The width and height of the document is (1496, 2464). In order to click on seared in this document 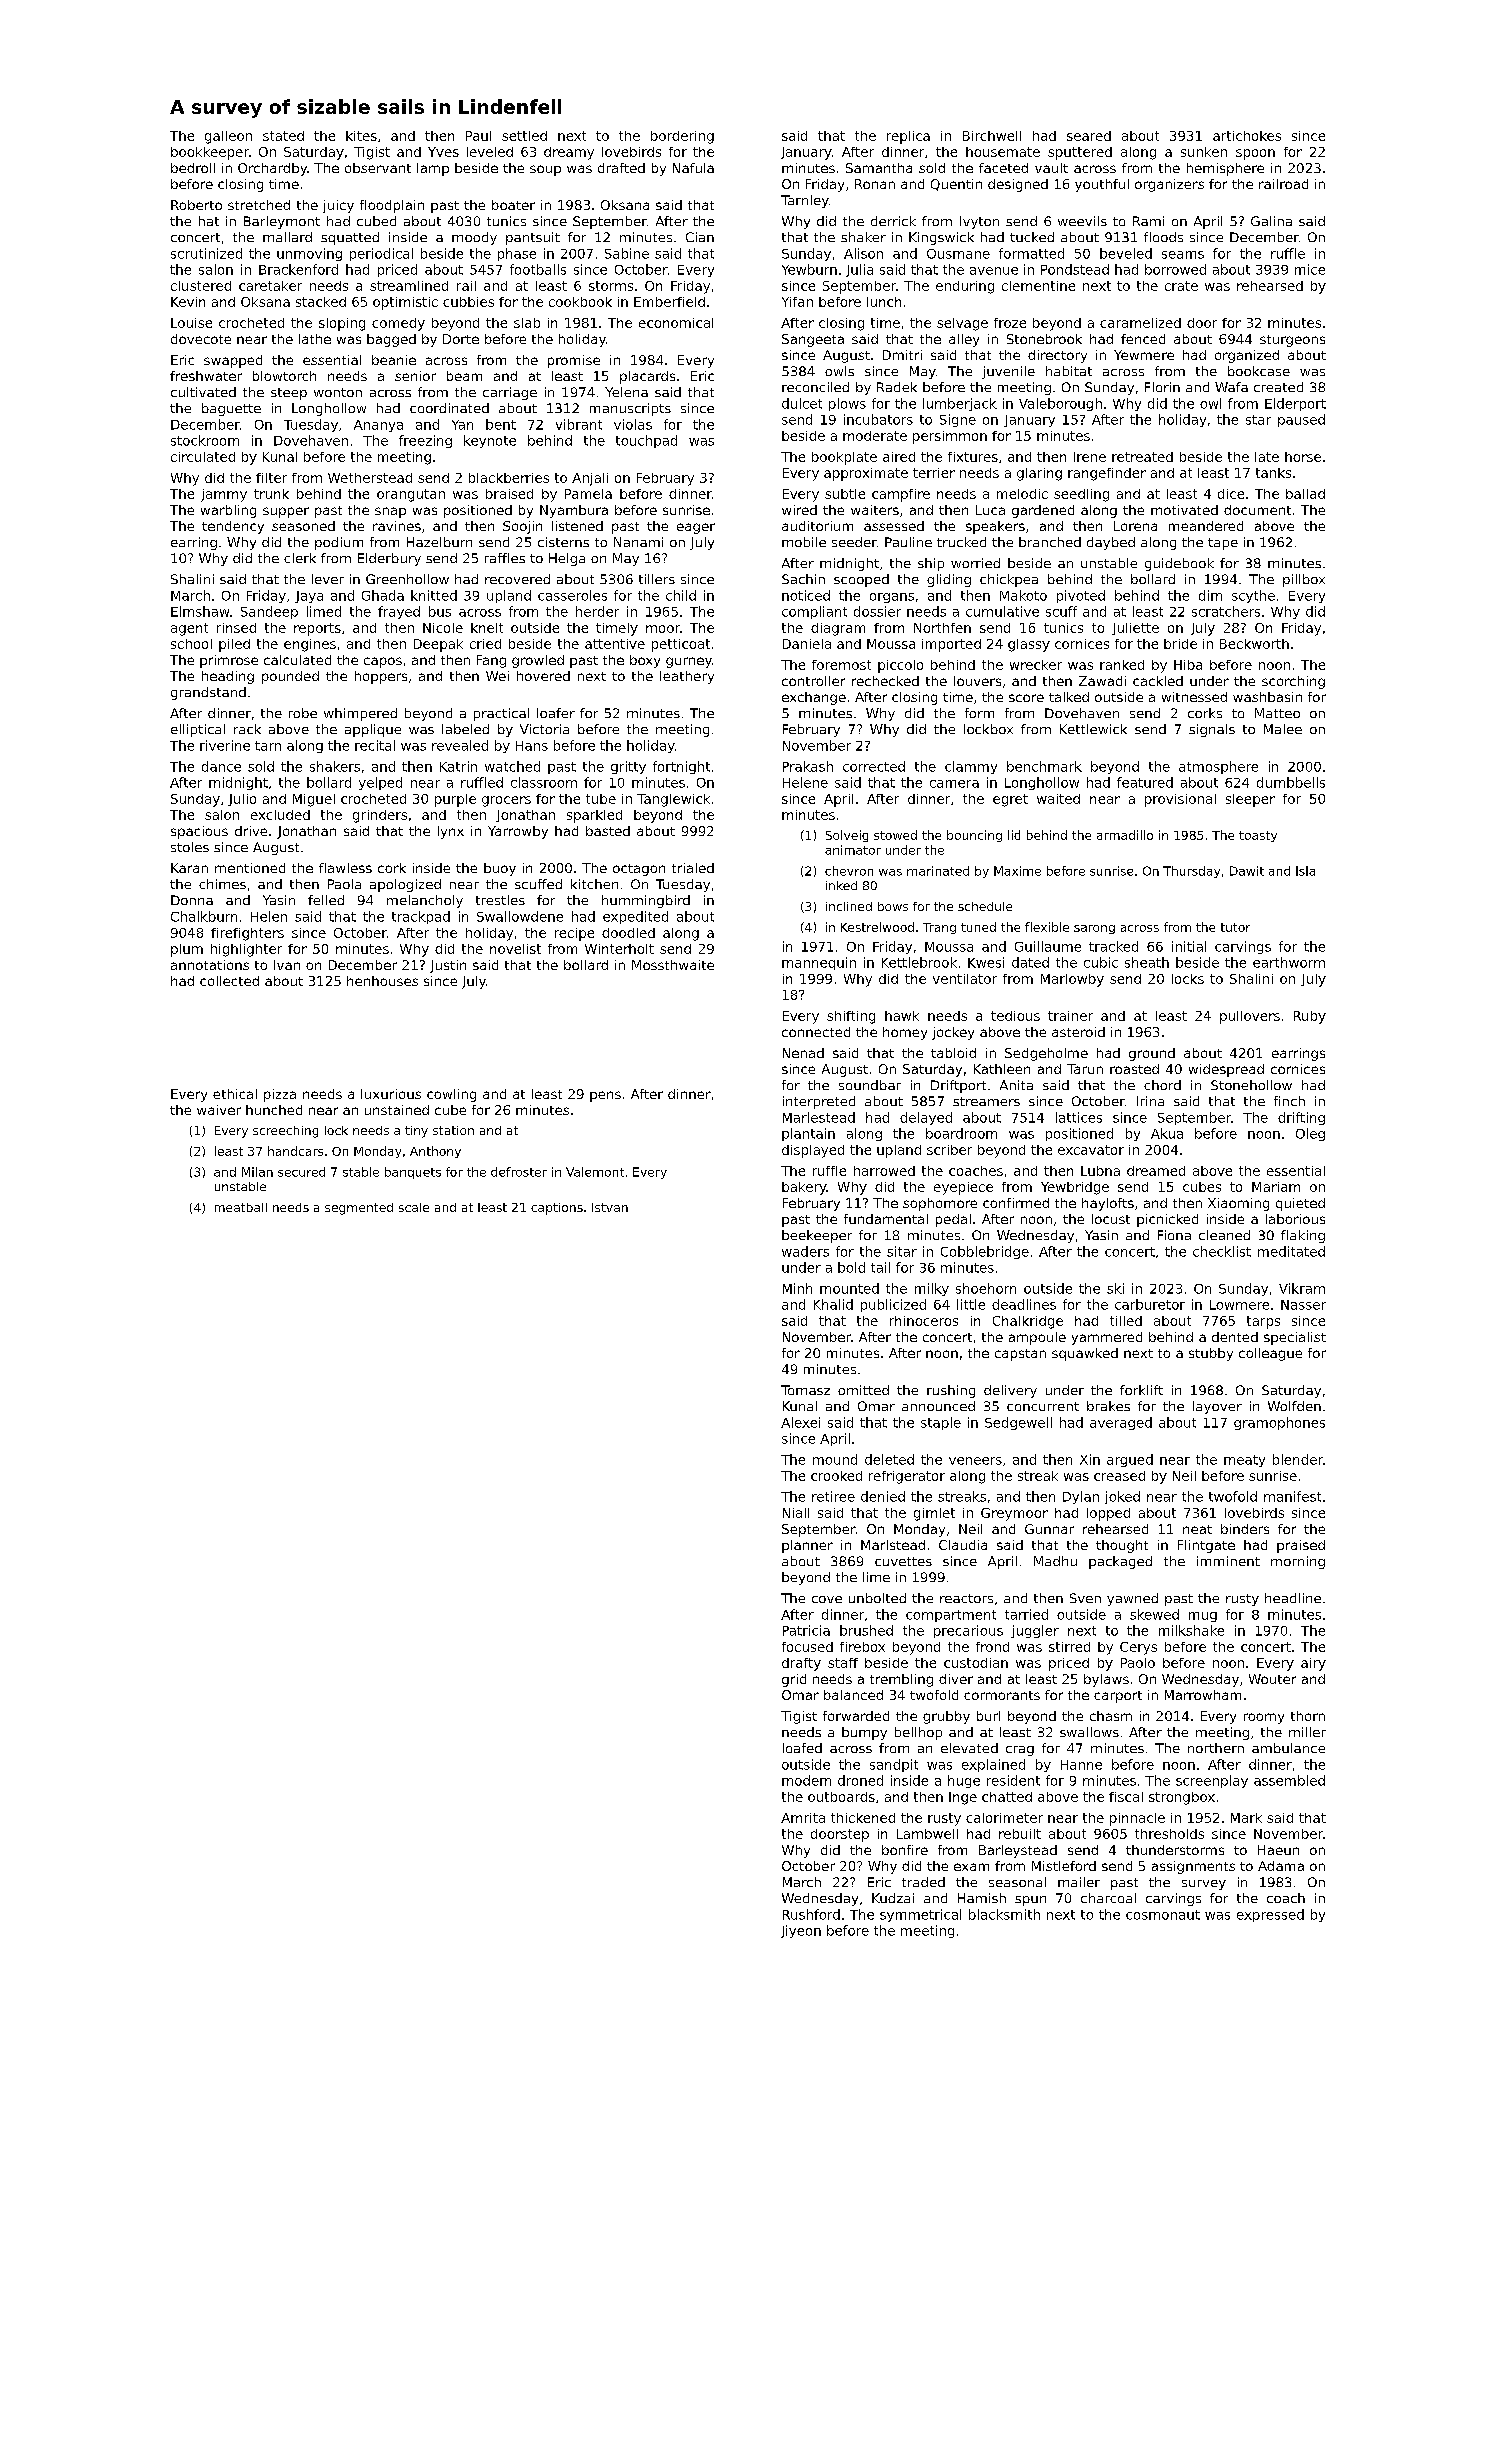, I will do `click(1089, 136)`.
